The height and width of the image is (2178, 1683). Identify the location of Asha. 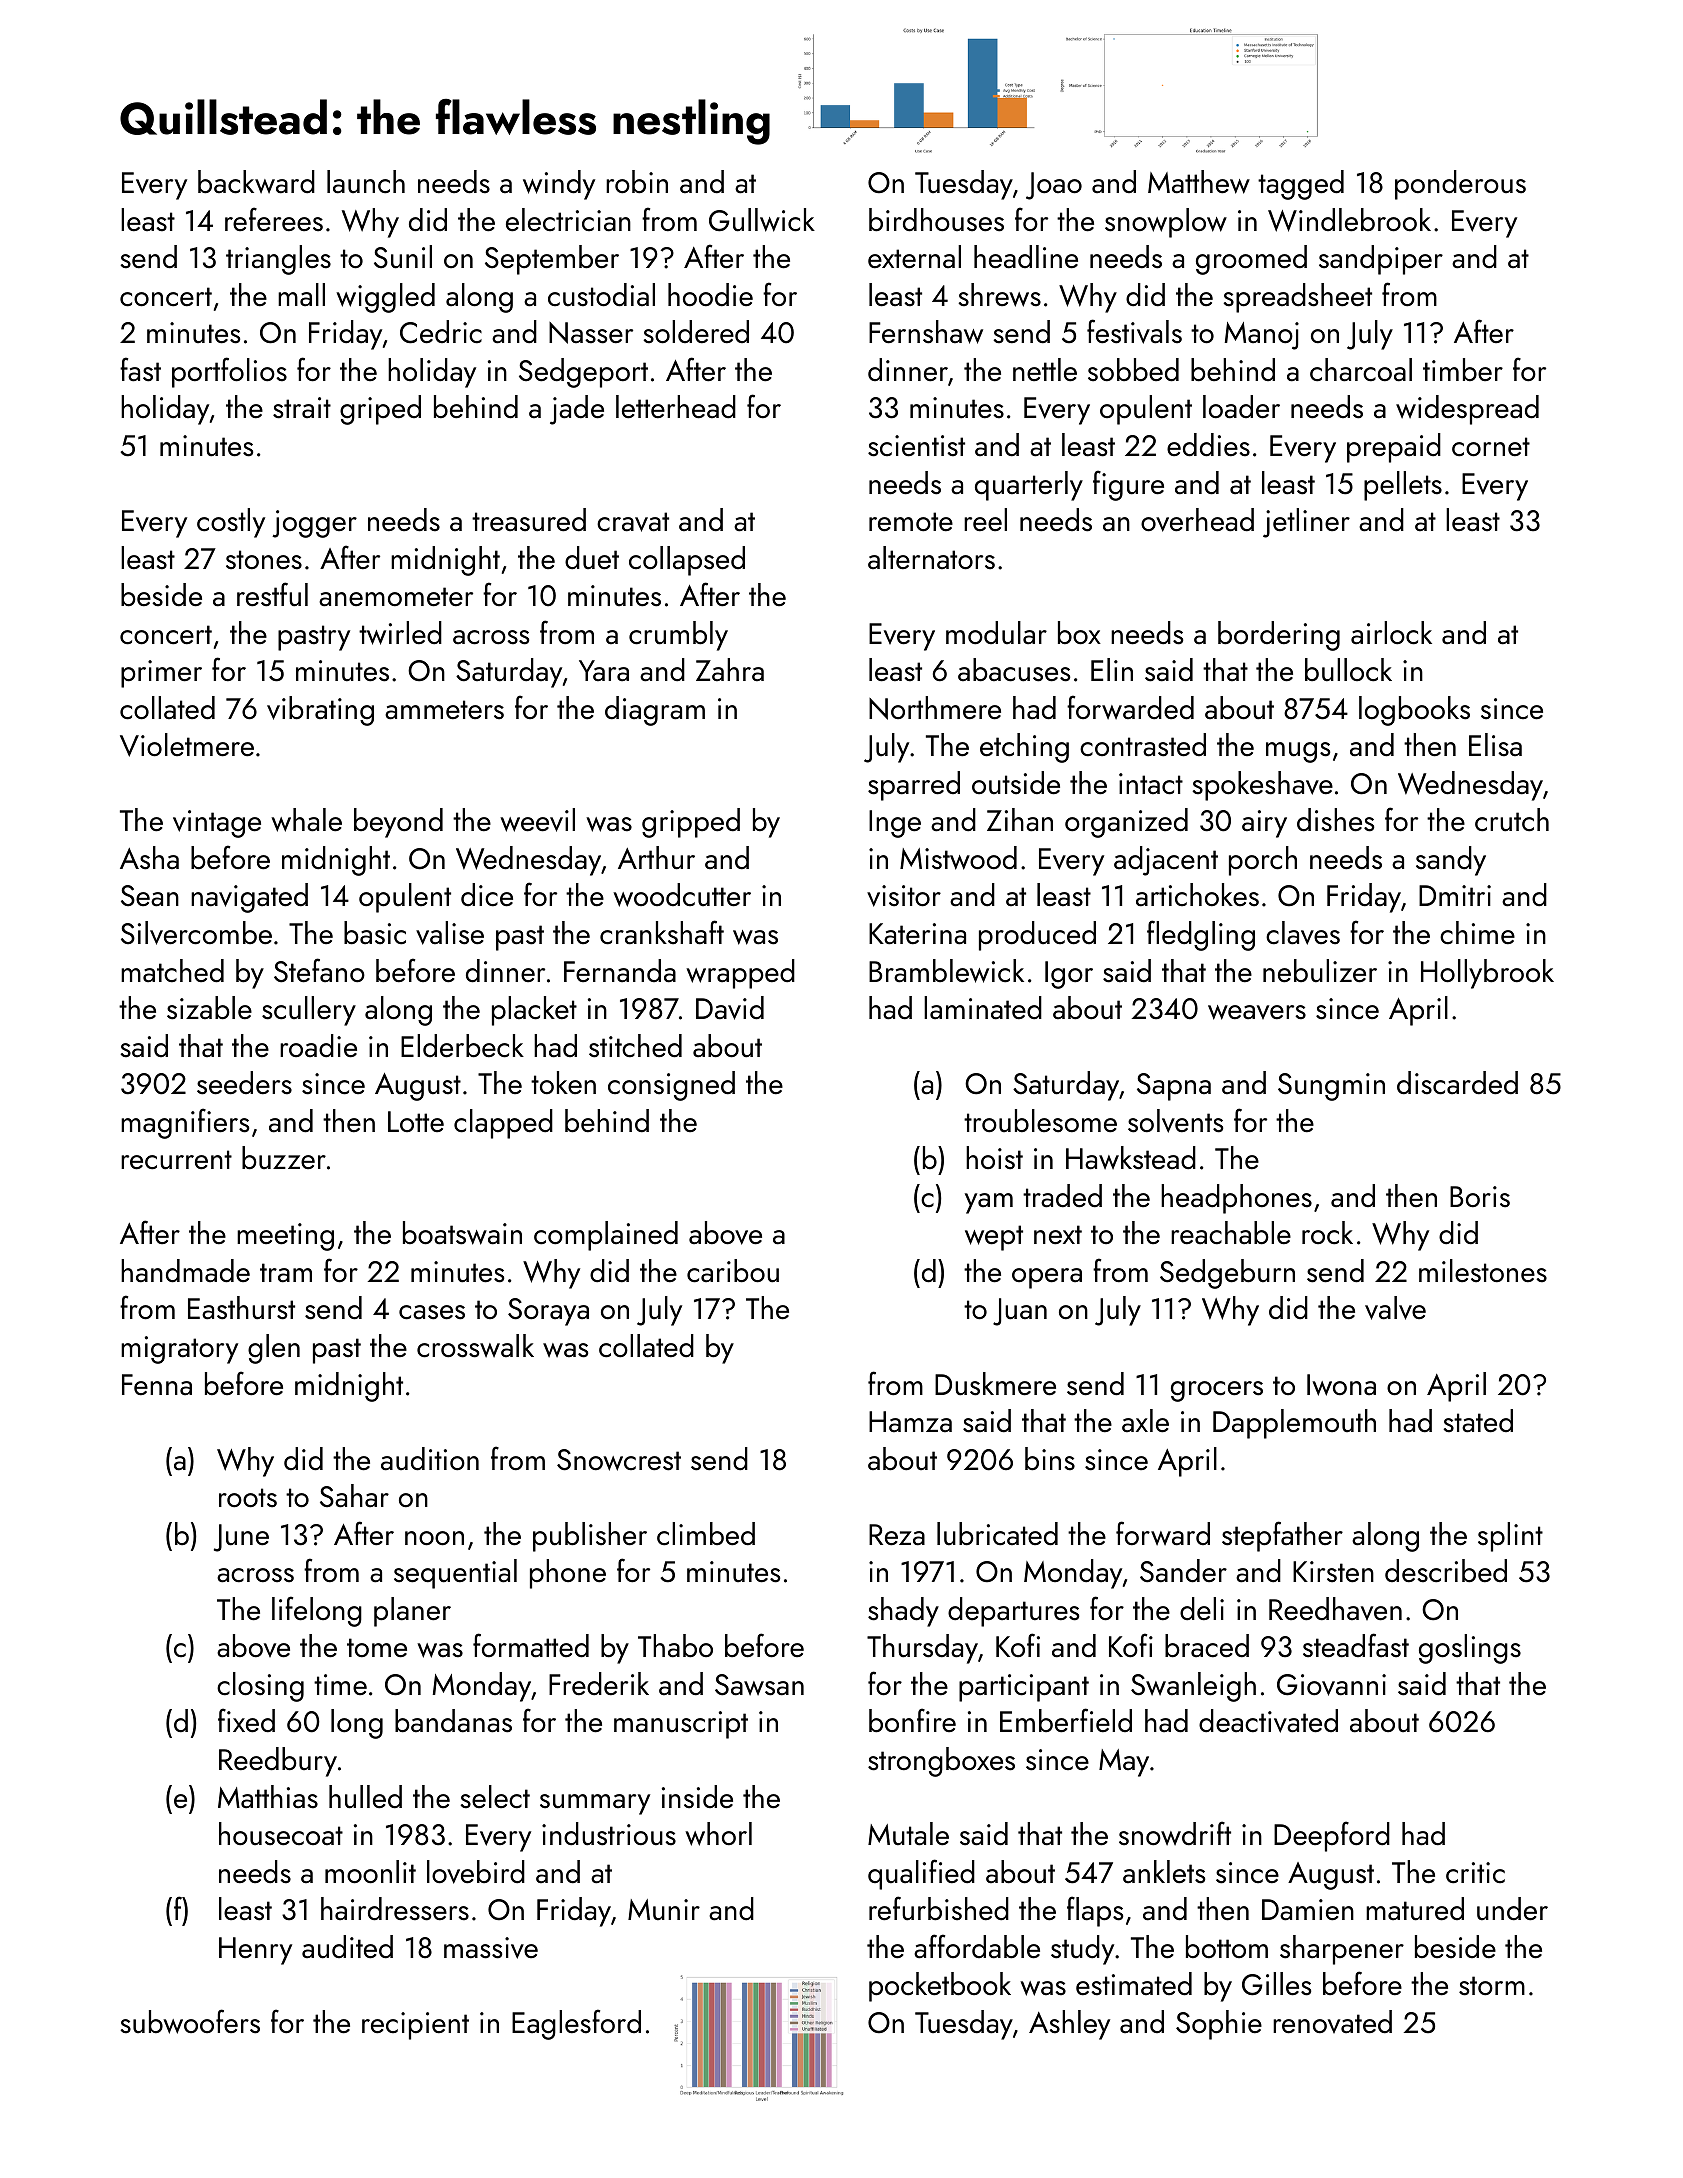
(149, 858).
